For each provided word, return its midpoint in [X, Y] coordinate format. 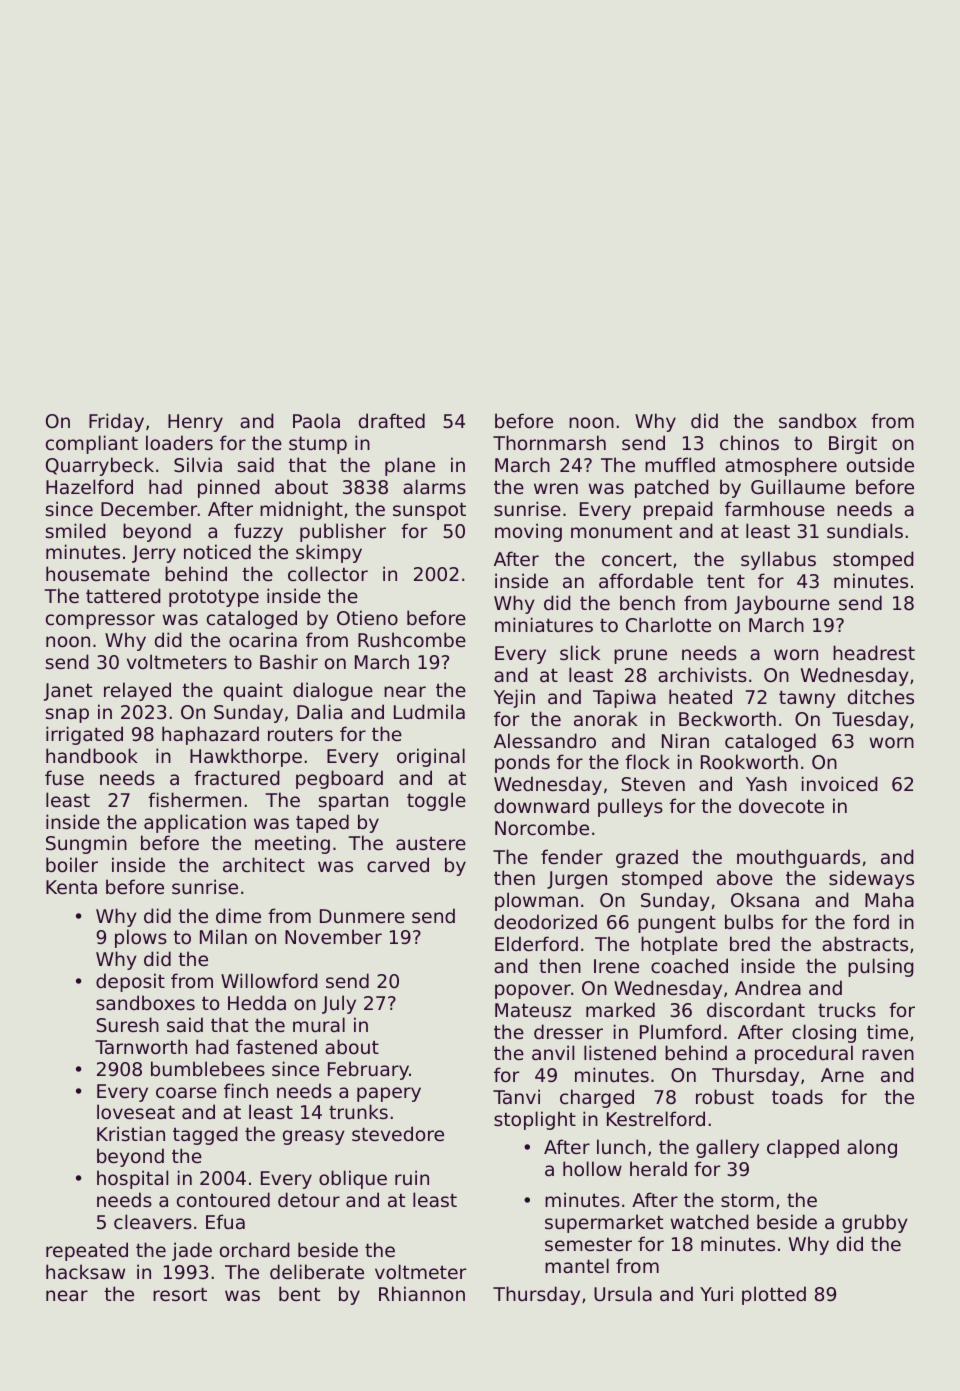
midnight [301, 510]
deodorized [545, 921]
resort [180, 1294]
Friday [116, 422]
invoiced [840, 783]
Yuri [716, 1293]
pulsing [881, 967]
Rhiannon [422, 1293]
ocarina [263, 639]
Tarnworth [141, 1046]
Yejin [514, 698]
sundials [865, 530]
